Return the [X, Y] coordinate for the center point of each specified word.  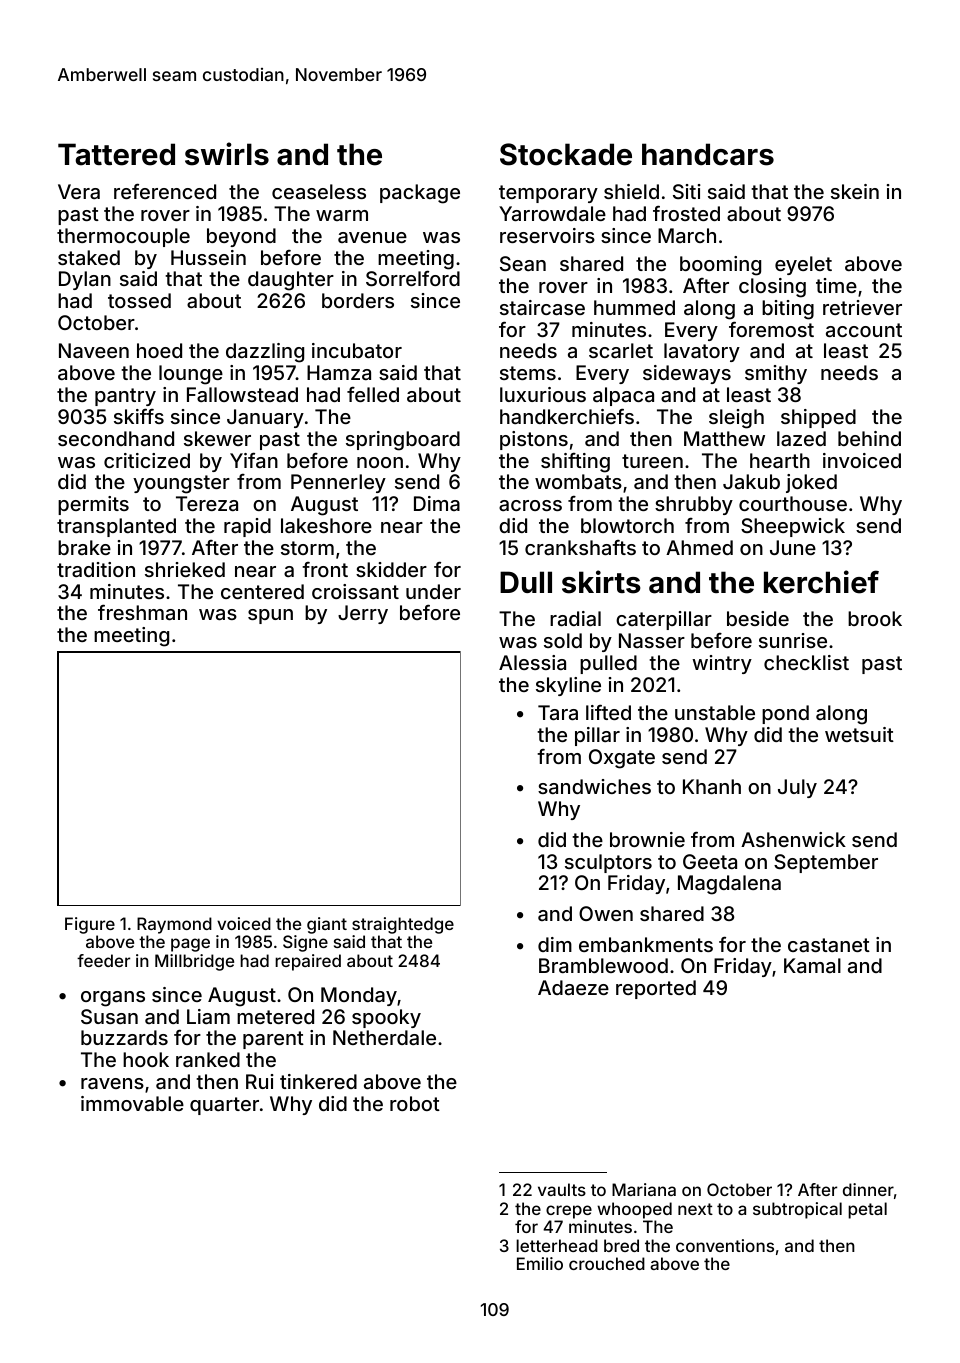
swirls [227, 154]
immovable [132, 1103]
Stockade [566, 154]
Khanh [712, 786]
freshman [142, 612]
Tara [558, 712]
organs [113, 999]
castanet [829, 945]
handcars [708, 154]
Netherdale [384, 1037]
